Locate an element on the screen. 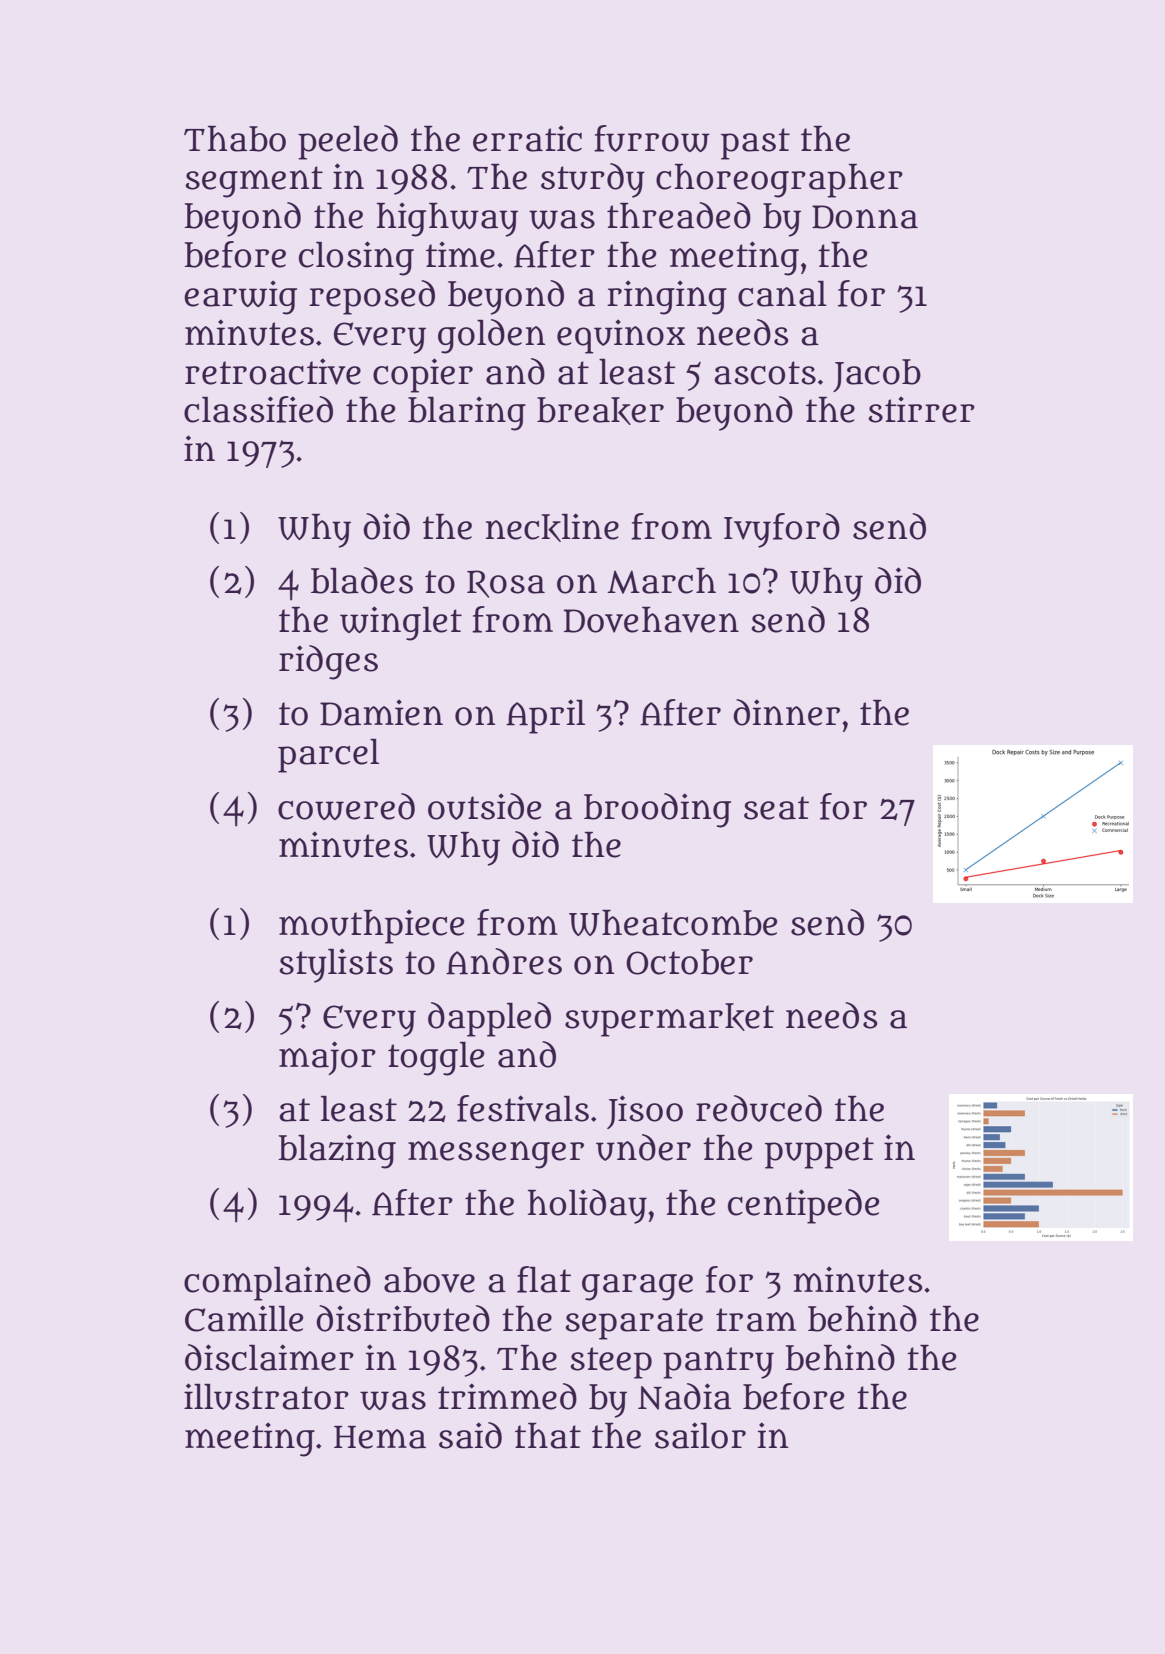 The width and height of the screenshot is (1165, 1654). seat is located at coordinates (776, 808).
